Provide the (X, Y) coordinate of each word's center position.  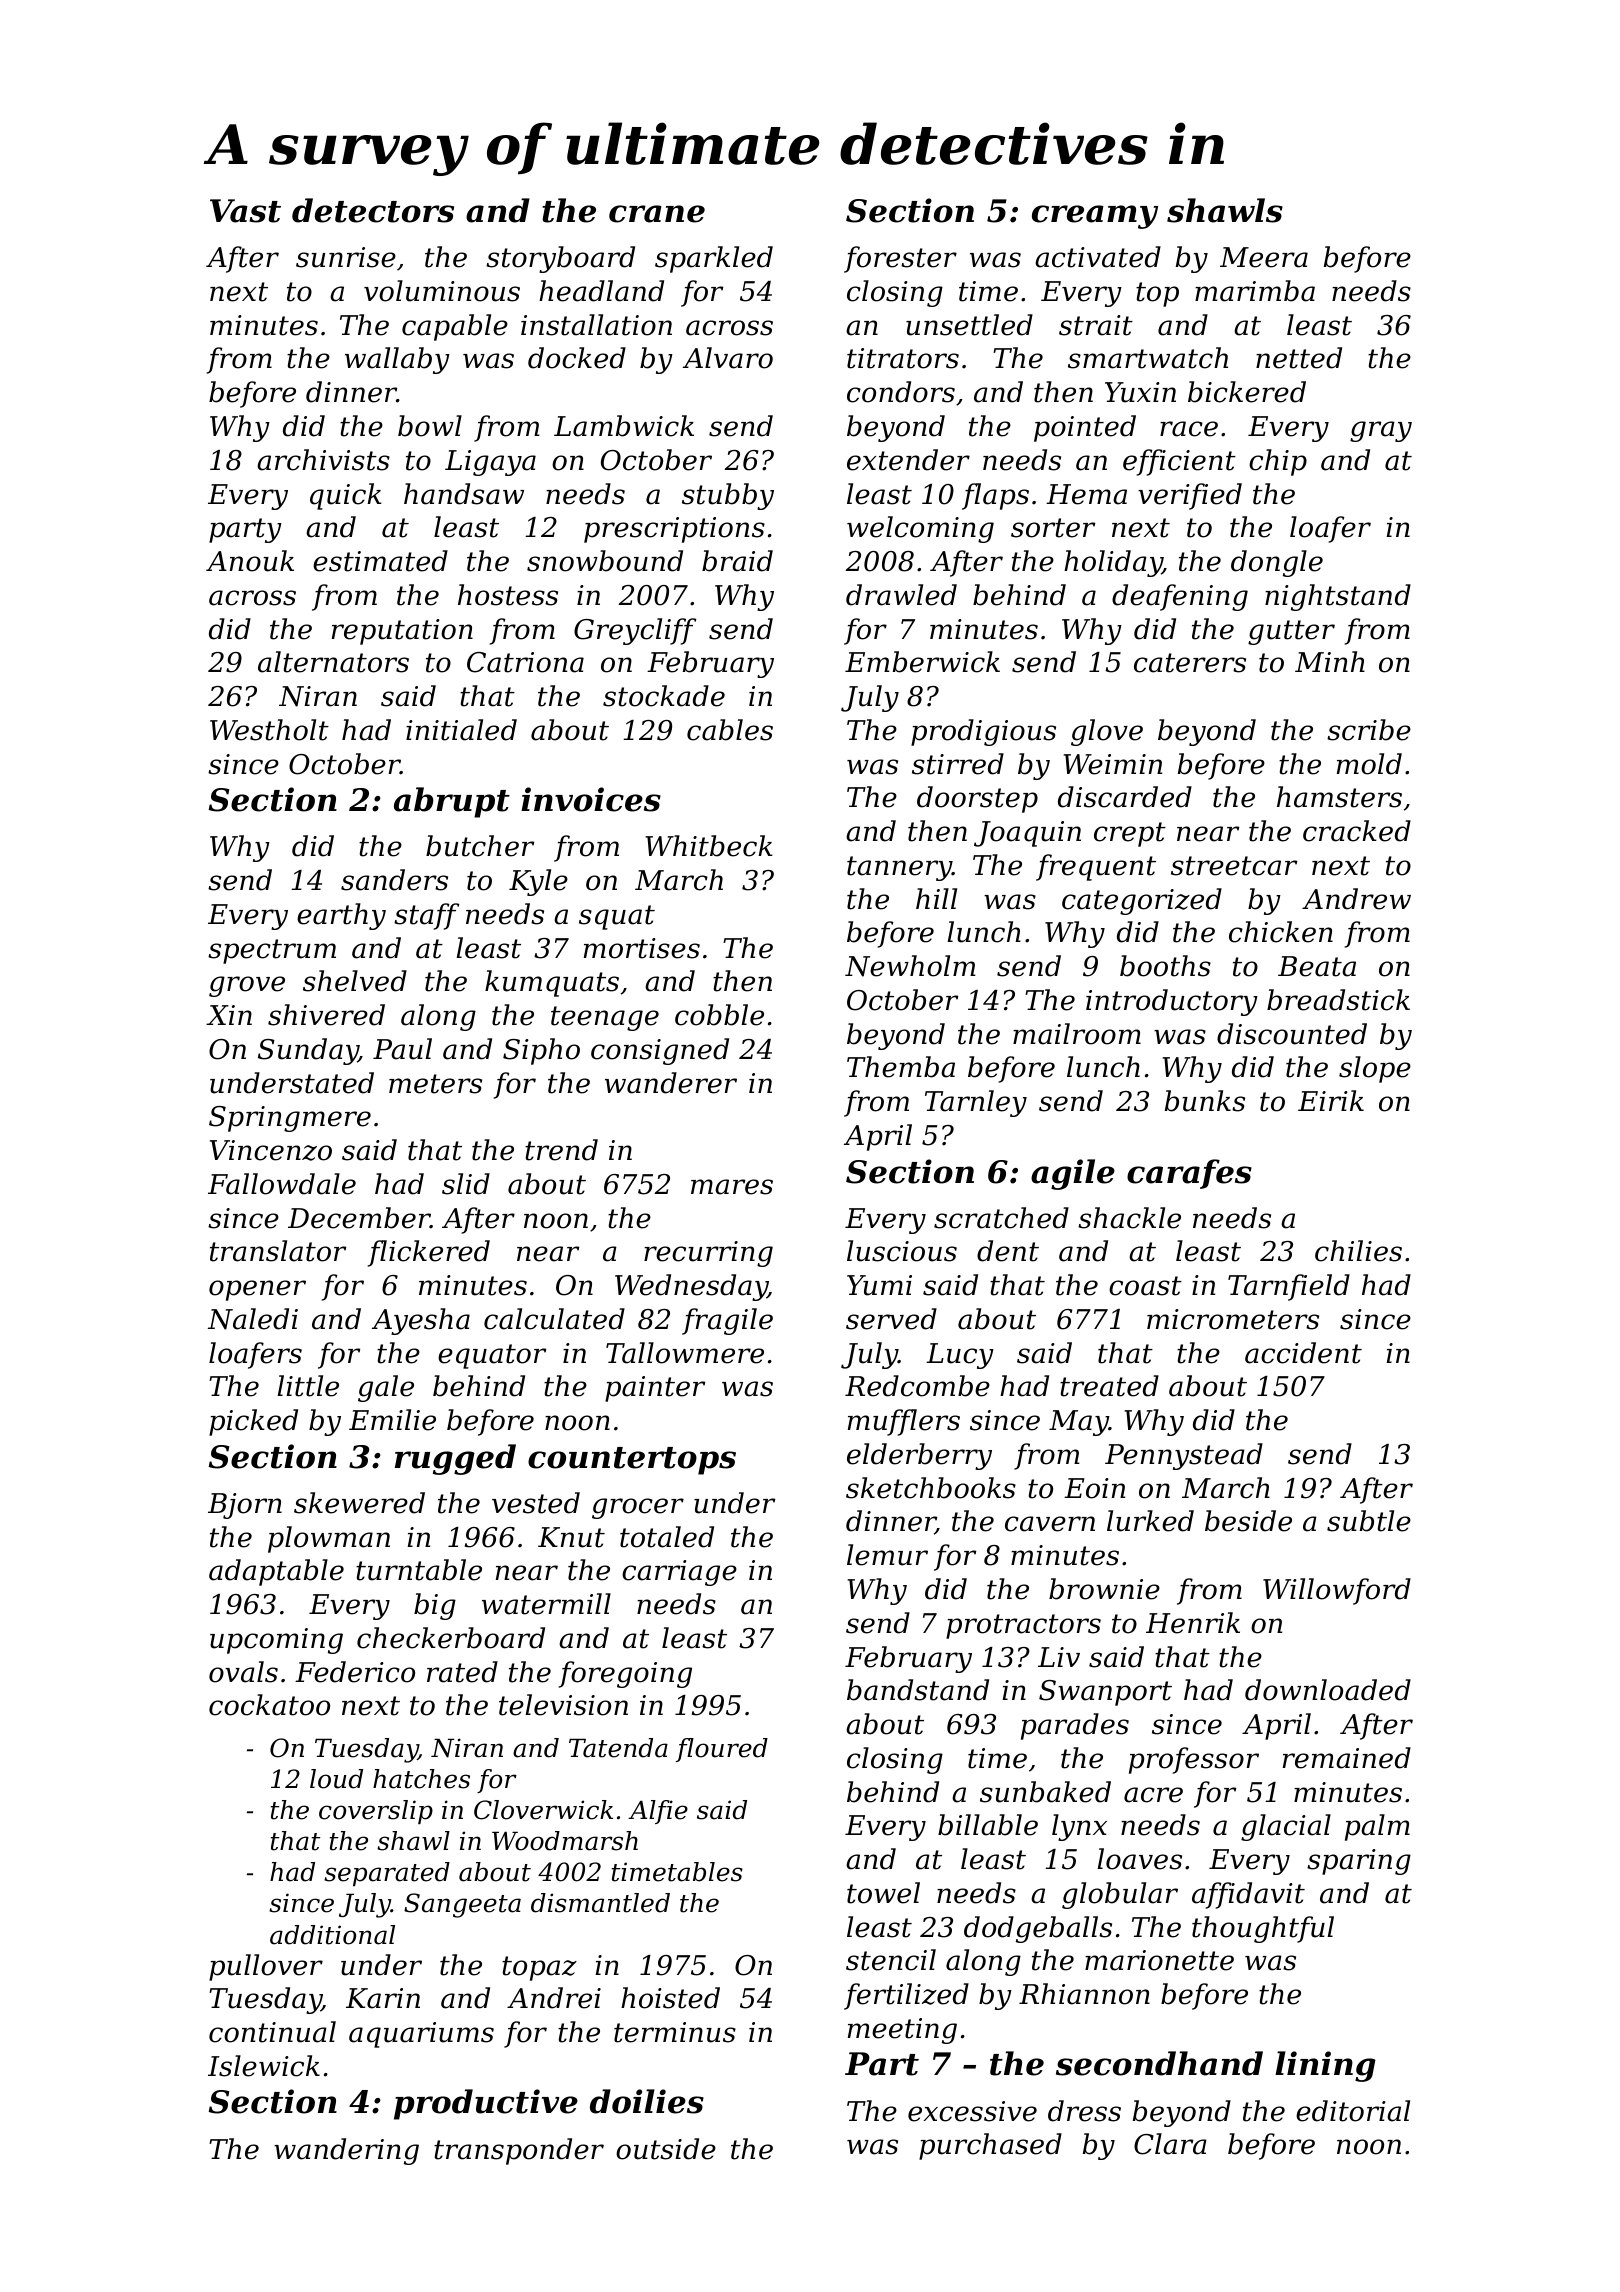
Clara (1170, 2144)
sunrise (346, 257)
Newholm (910, 966)
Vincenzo (271, 1150)
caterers (1190, 663)
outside (666, 2149)
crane (657, 214)
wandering (346, 2151)
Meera (1264, 257)
